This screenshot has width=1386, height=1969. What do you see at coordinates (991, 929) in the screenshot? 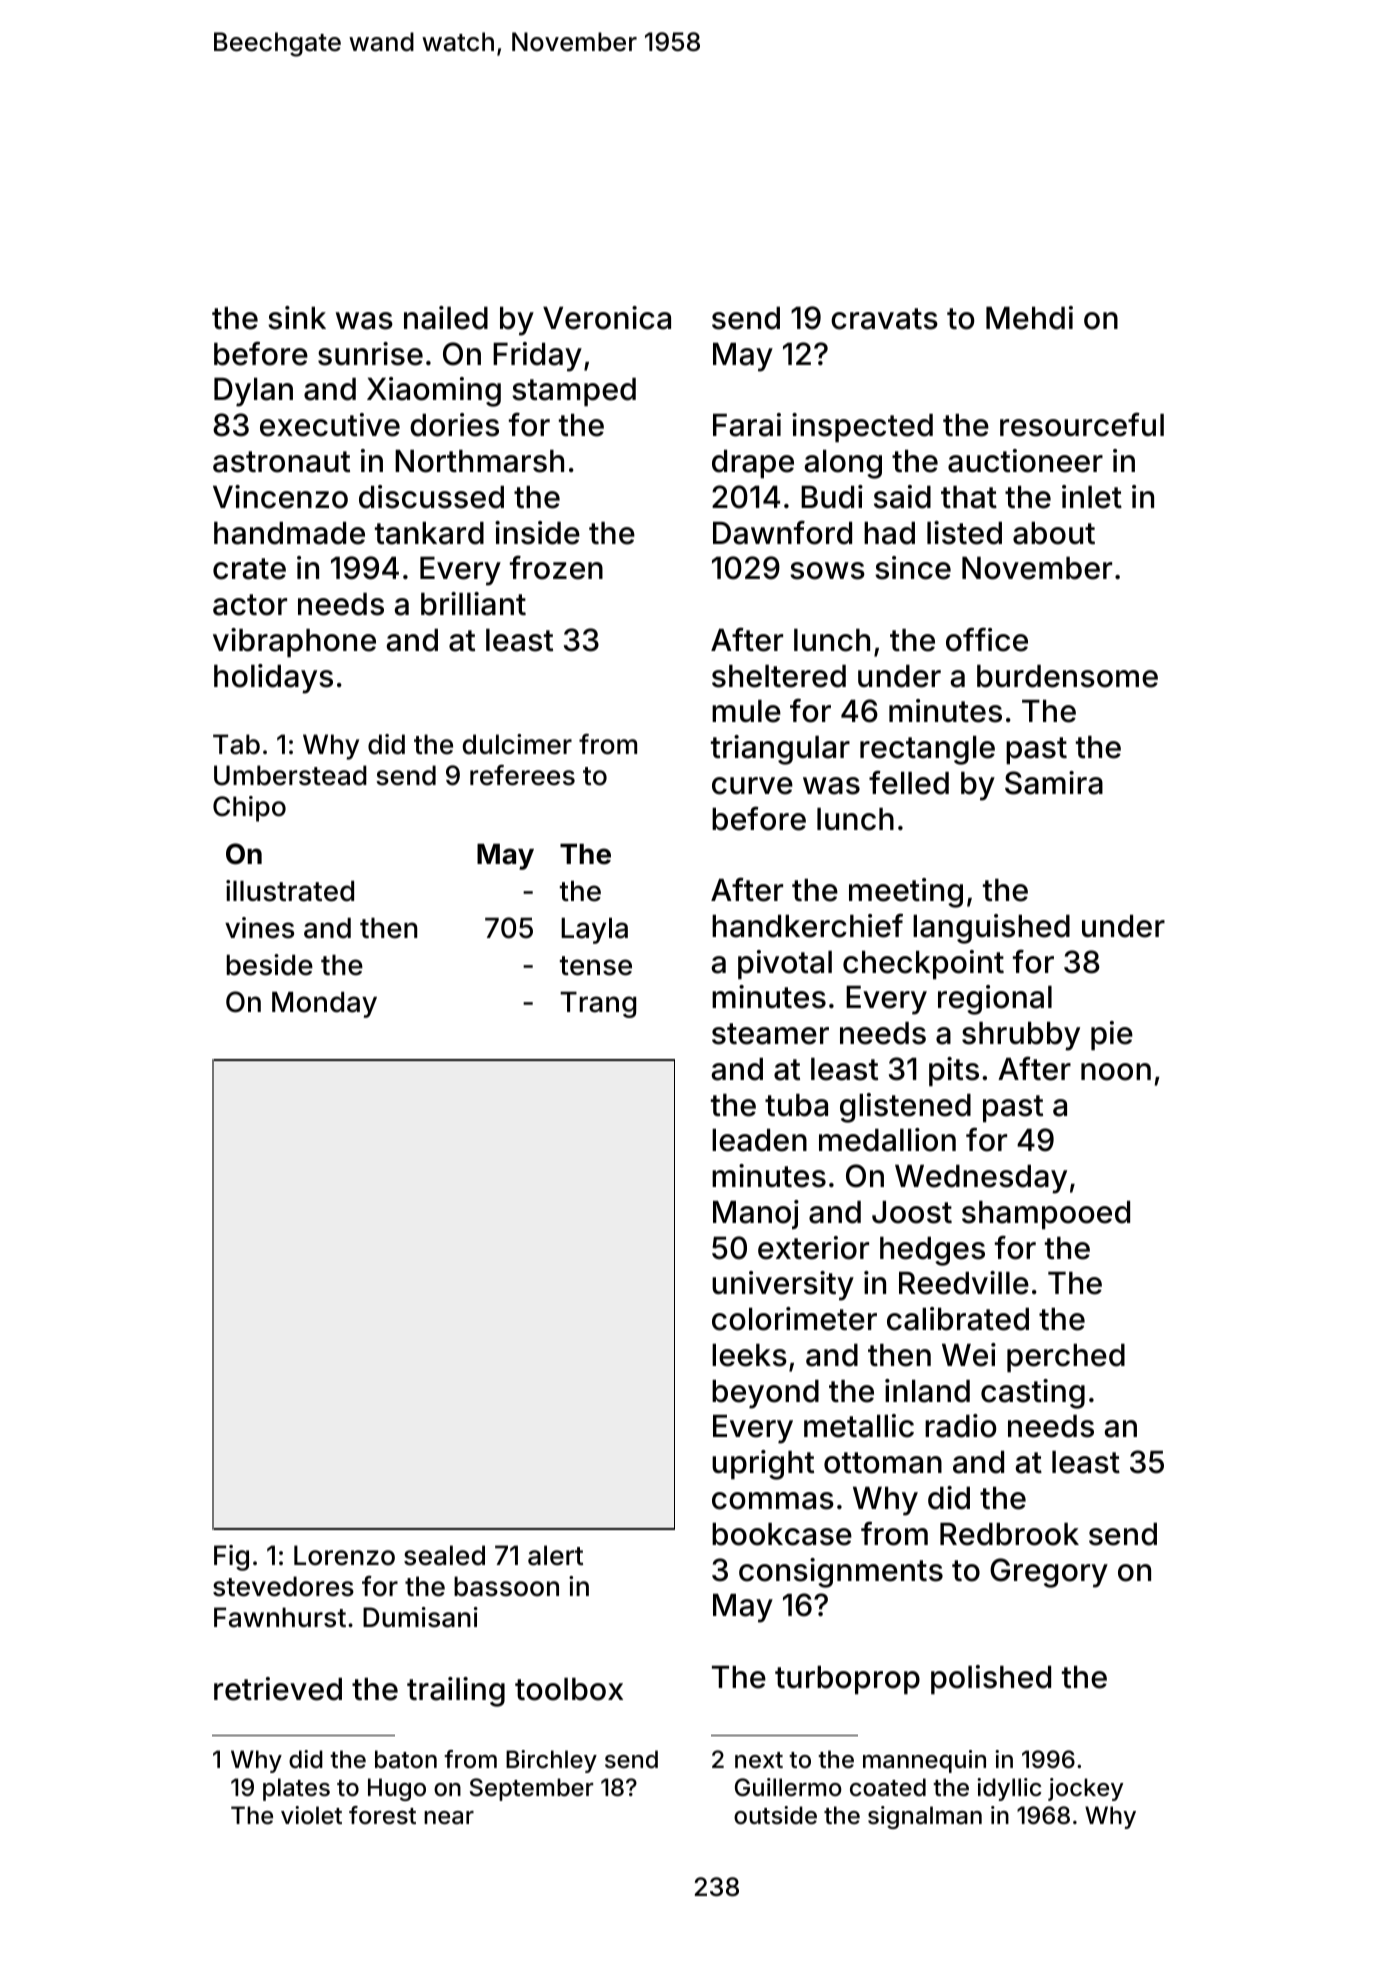
I see `languished` at bounding box center [991, 929].
